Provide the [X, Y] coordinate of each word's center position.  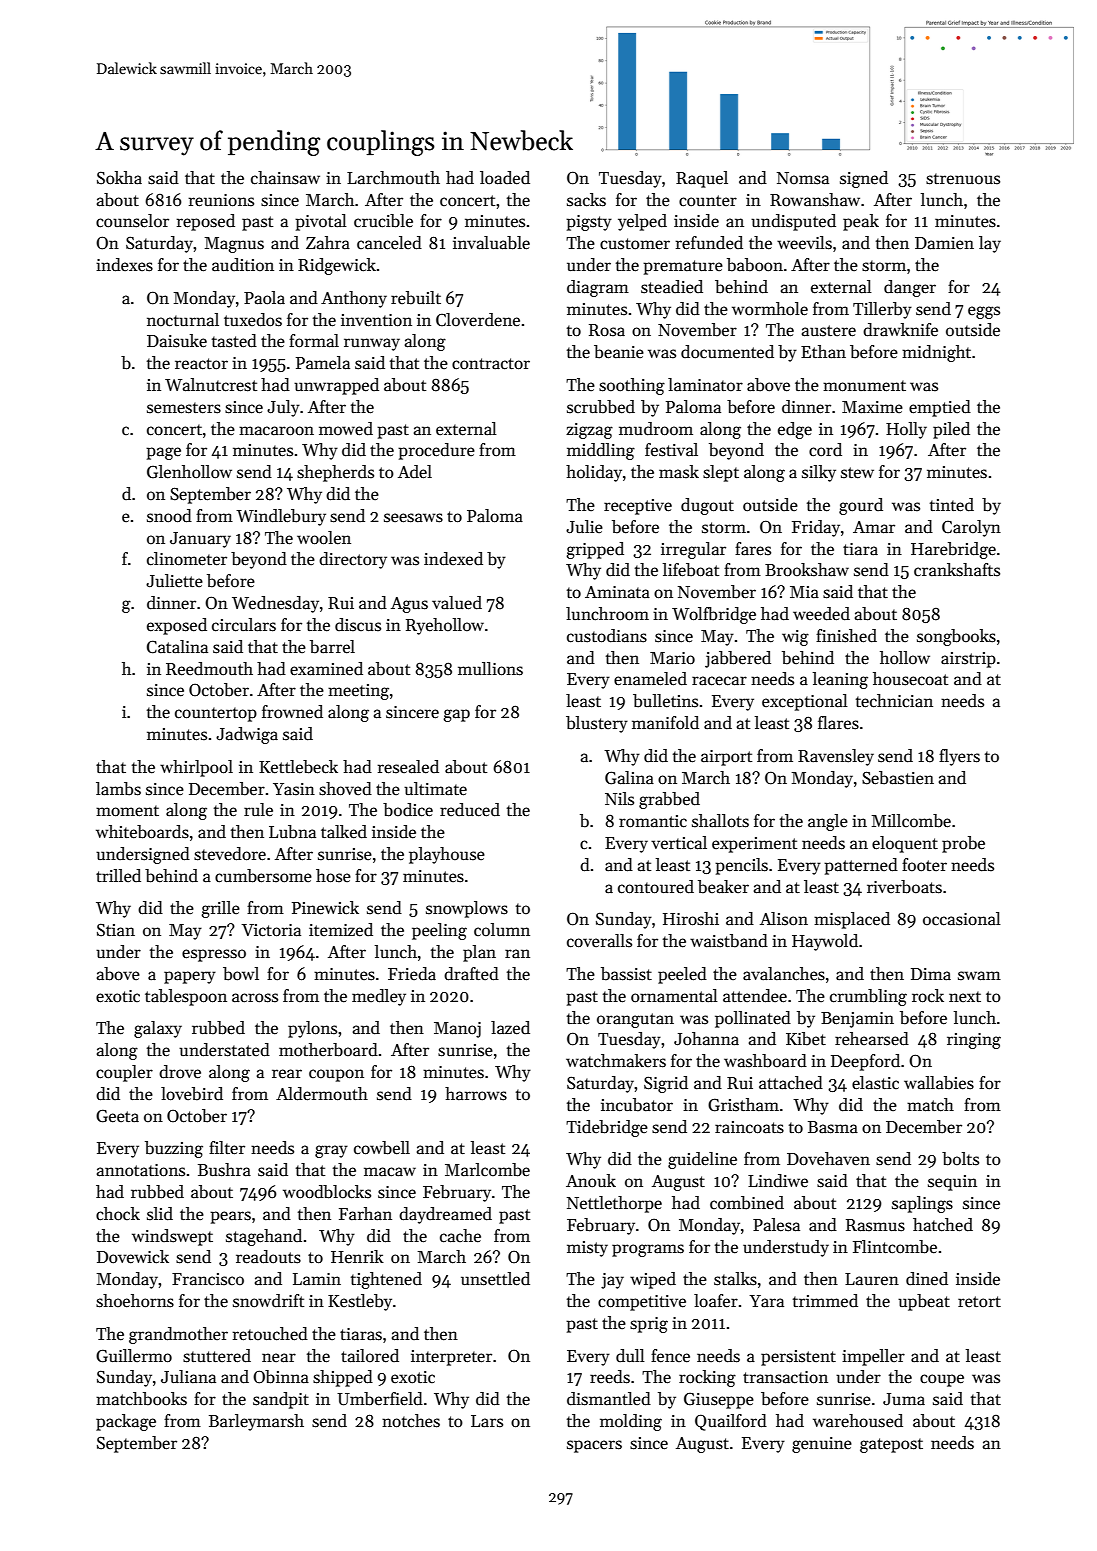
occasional [962, 919]
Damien [944, 243]
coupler [124, 1073]
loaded [505, 178]
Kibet [806, 1039]
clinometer [187, 559]
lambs [118, 789]
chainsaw [285, 178]
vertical [679, 843]
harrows [476, 1094]
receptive [638, 507]
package [126, 1422]
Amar [874, 527]
